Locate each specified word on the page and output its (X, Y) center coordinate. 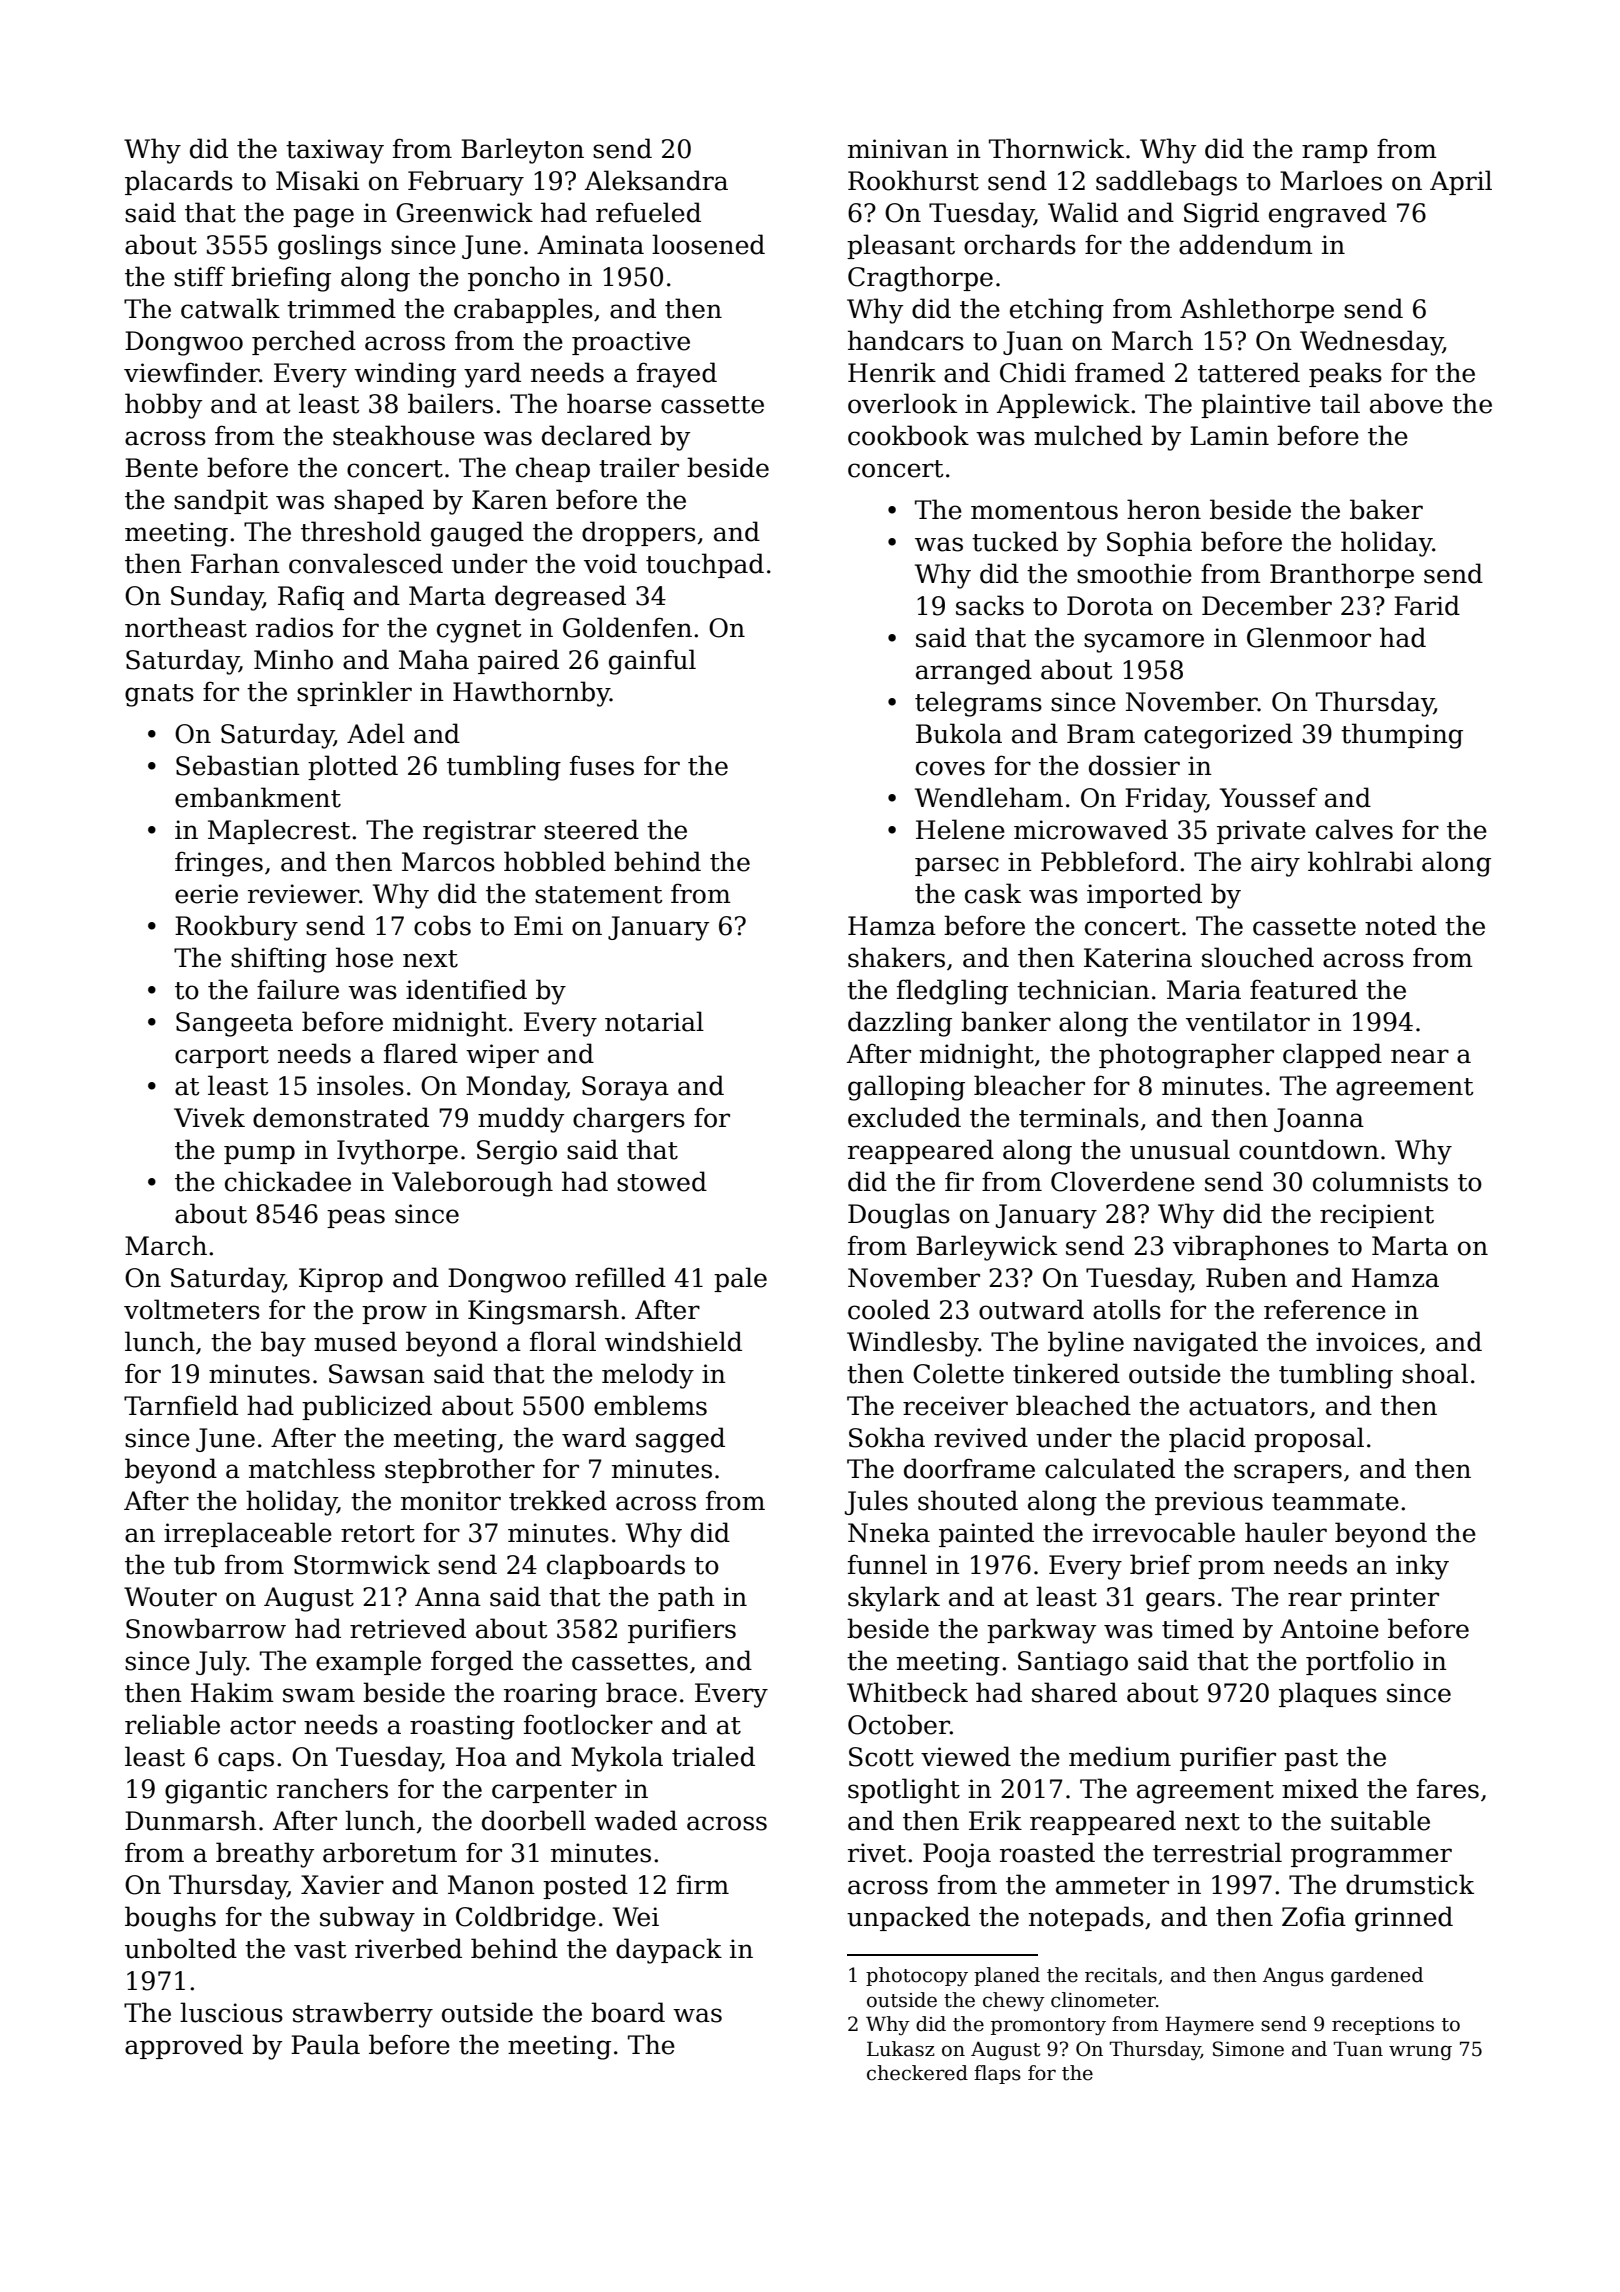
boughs (170, 1919)
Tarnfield (181, 1405)
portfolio (1360, 1662)
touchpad (705, 565)
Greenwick (464, 212)
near (1420, 1056)
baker (1386, 509)
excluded (904, 1117)
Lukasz (901, 2049)
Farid (1427, 605)
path (686, 1598)
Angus (1293, 1977)
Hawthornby (531, 694)
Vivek (209, 1117)
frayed (677, 375)
